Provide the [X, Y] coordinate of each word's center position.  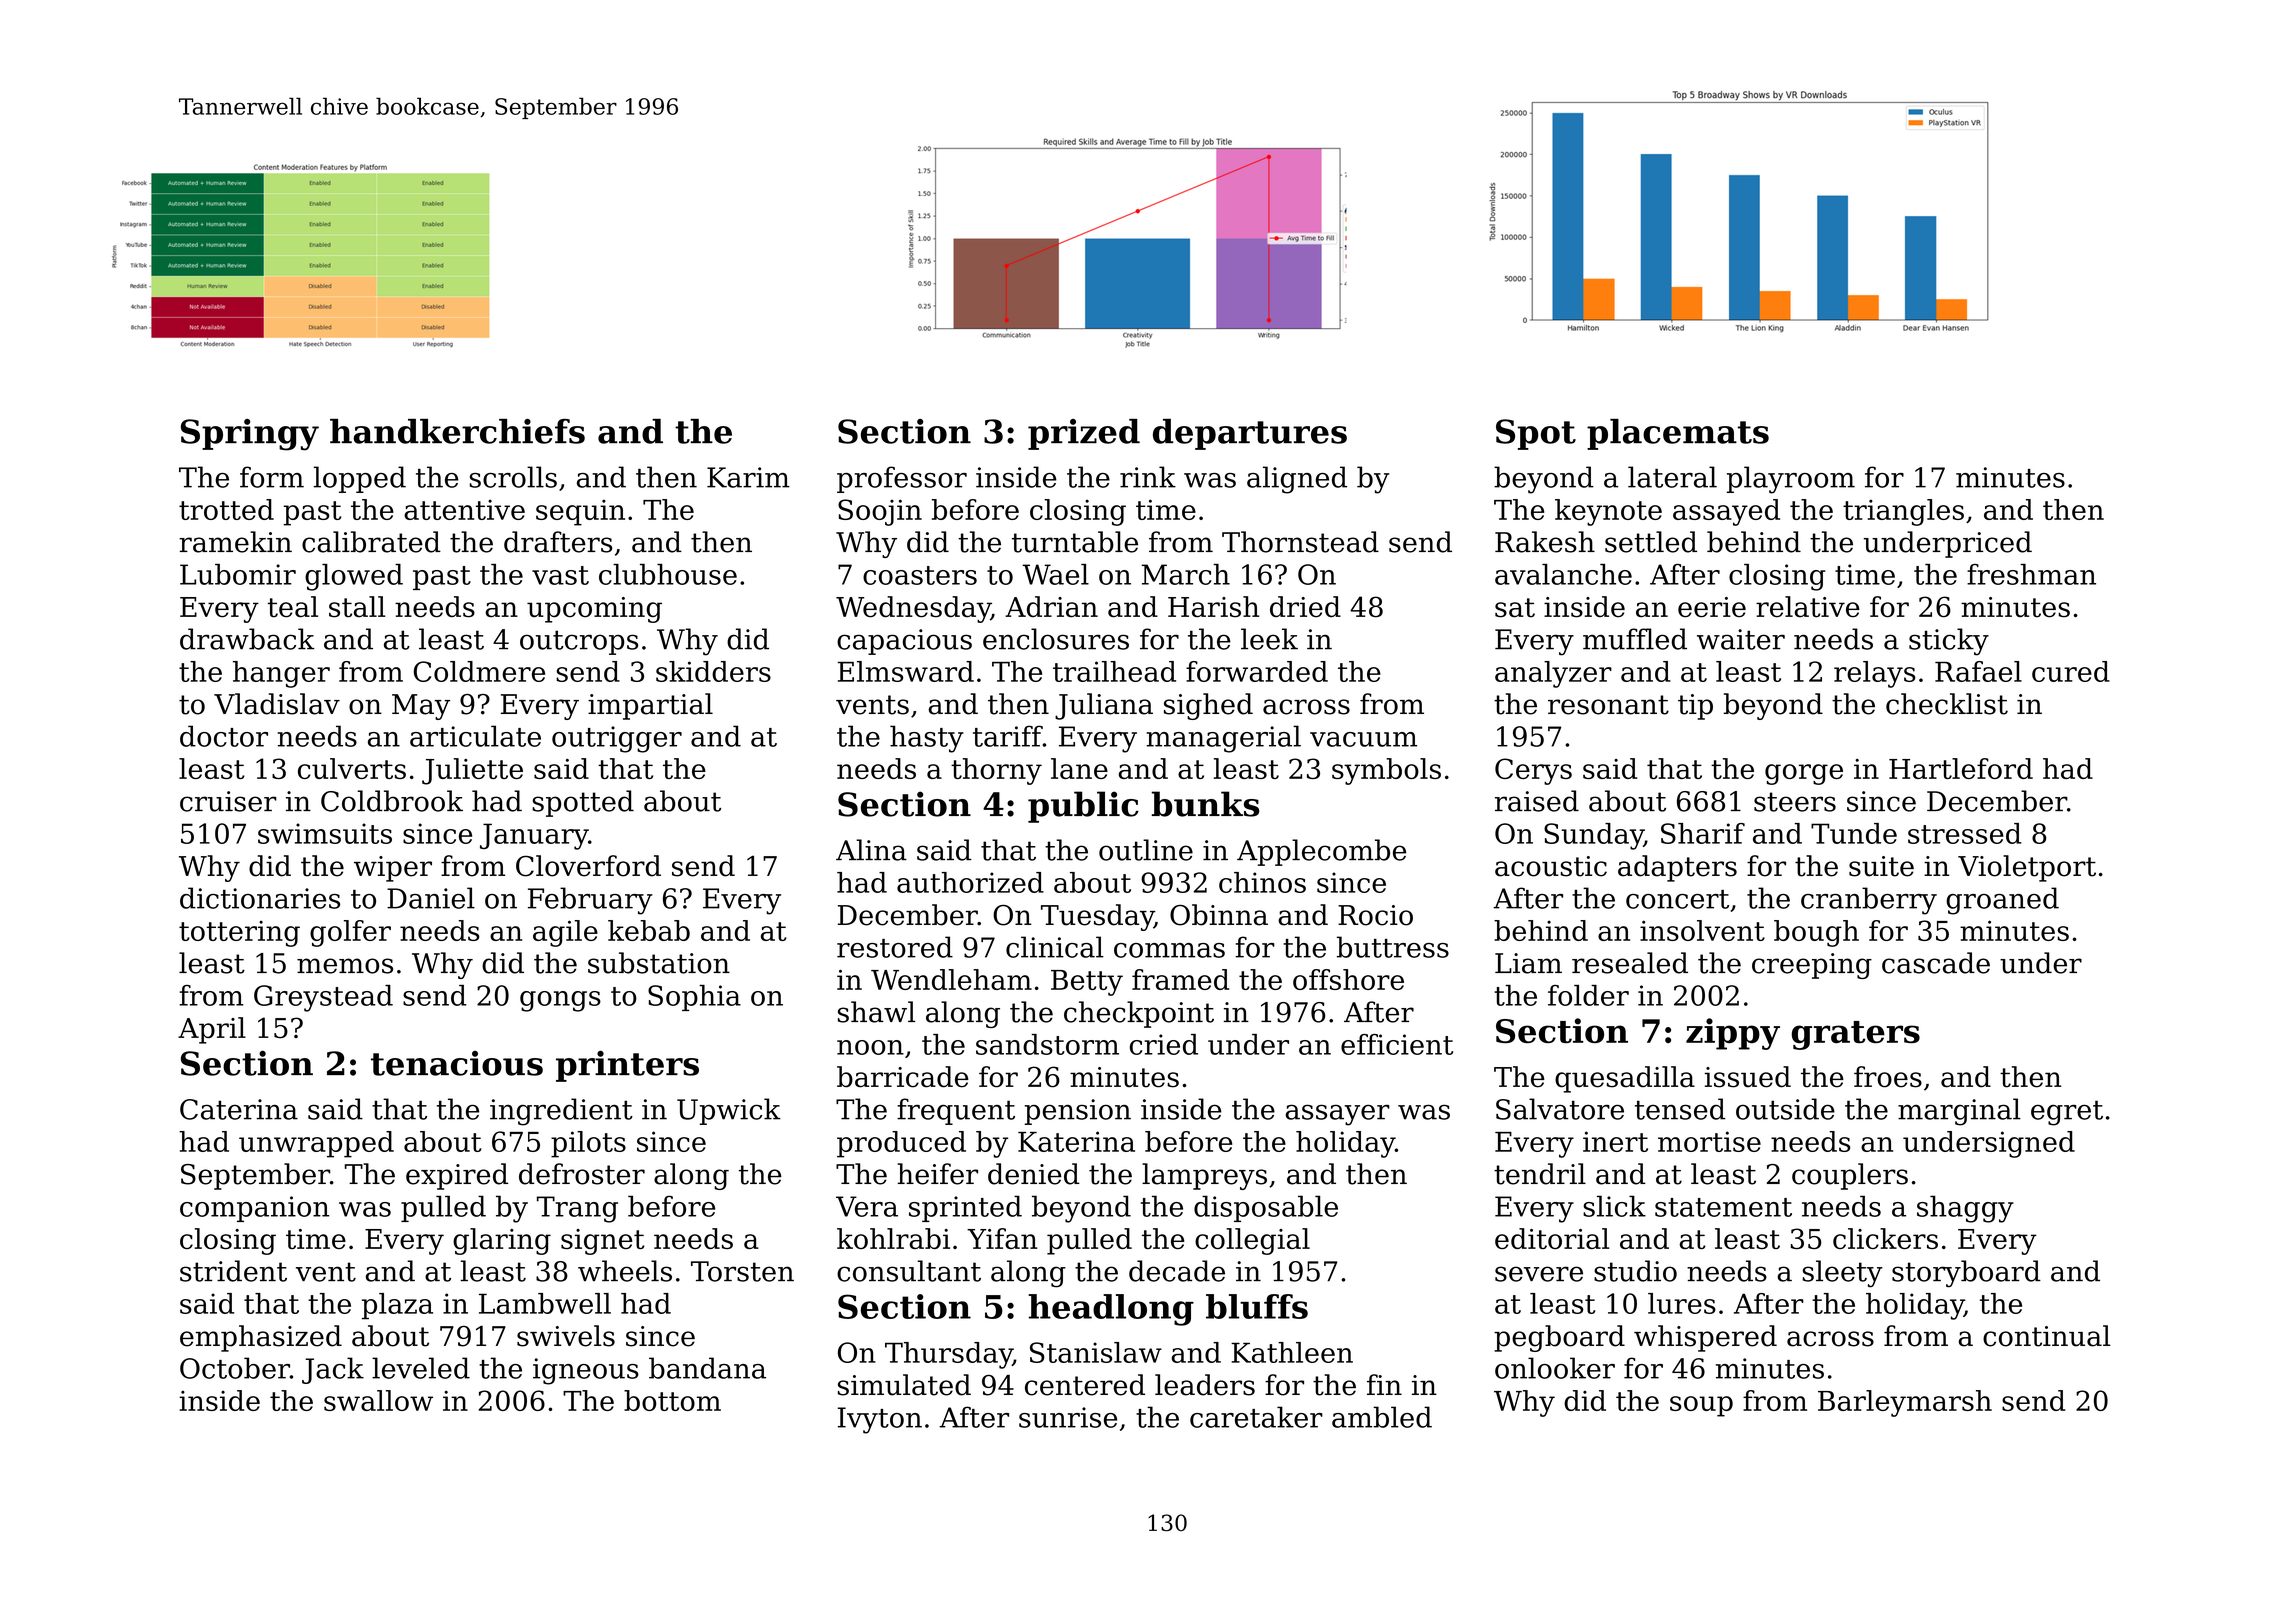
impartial [650, 706]
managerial [1223, 739]
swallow [378, 1400]
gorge [1804, 774]
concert [1677, 899]
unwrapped [316, 1144]
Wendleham [951, 979]
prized [1084, 434]
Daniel [431, 898]
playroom [1791, 480]
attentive [464, 509]
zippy [1733, 1034]
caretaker [1256, 1417]
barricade [903, 1077]
